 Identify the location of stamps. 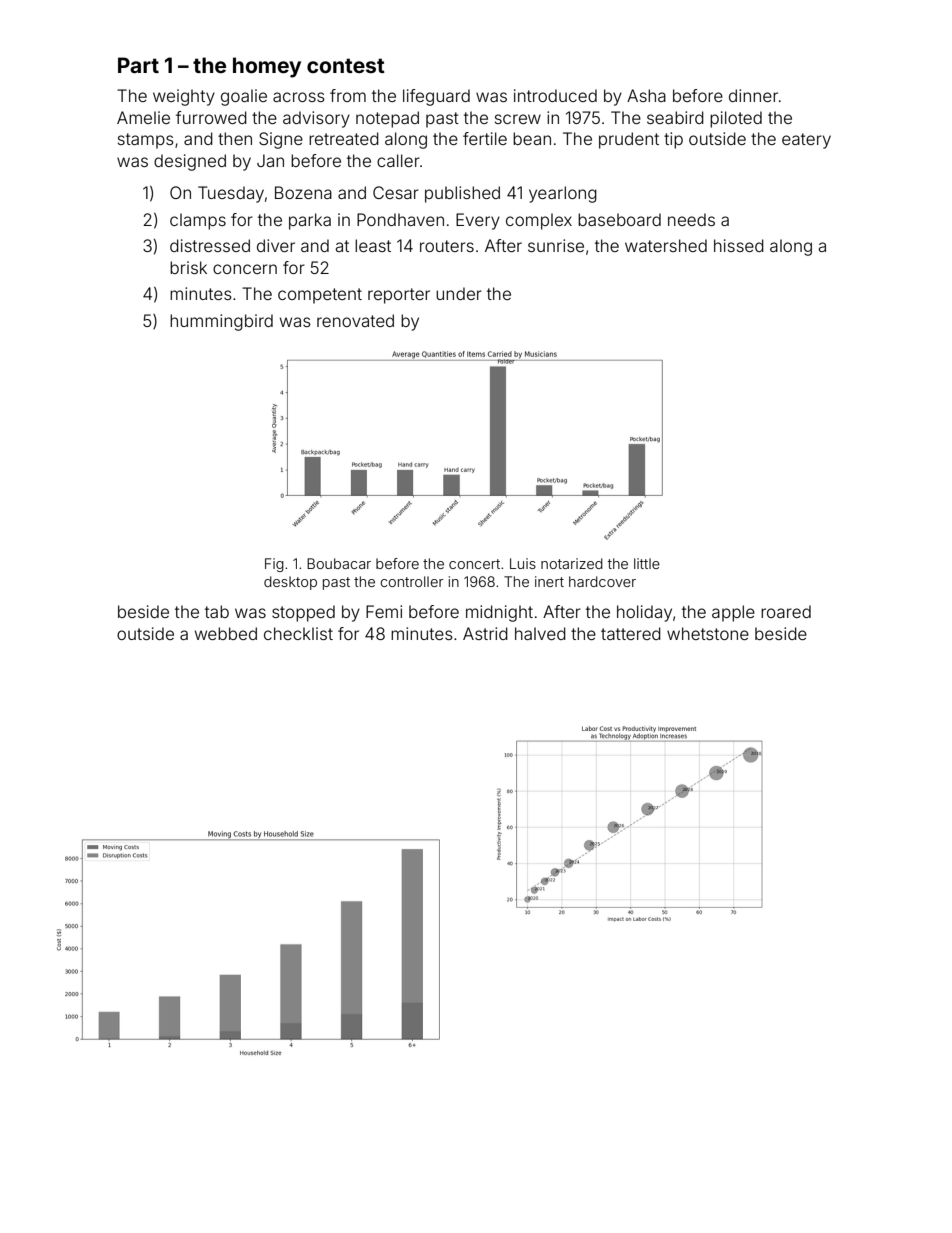
(146, 141).
